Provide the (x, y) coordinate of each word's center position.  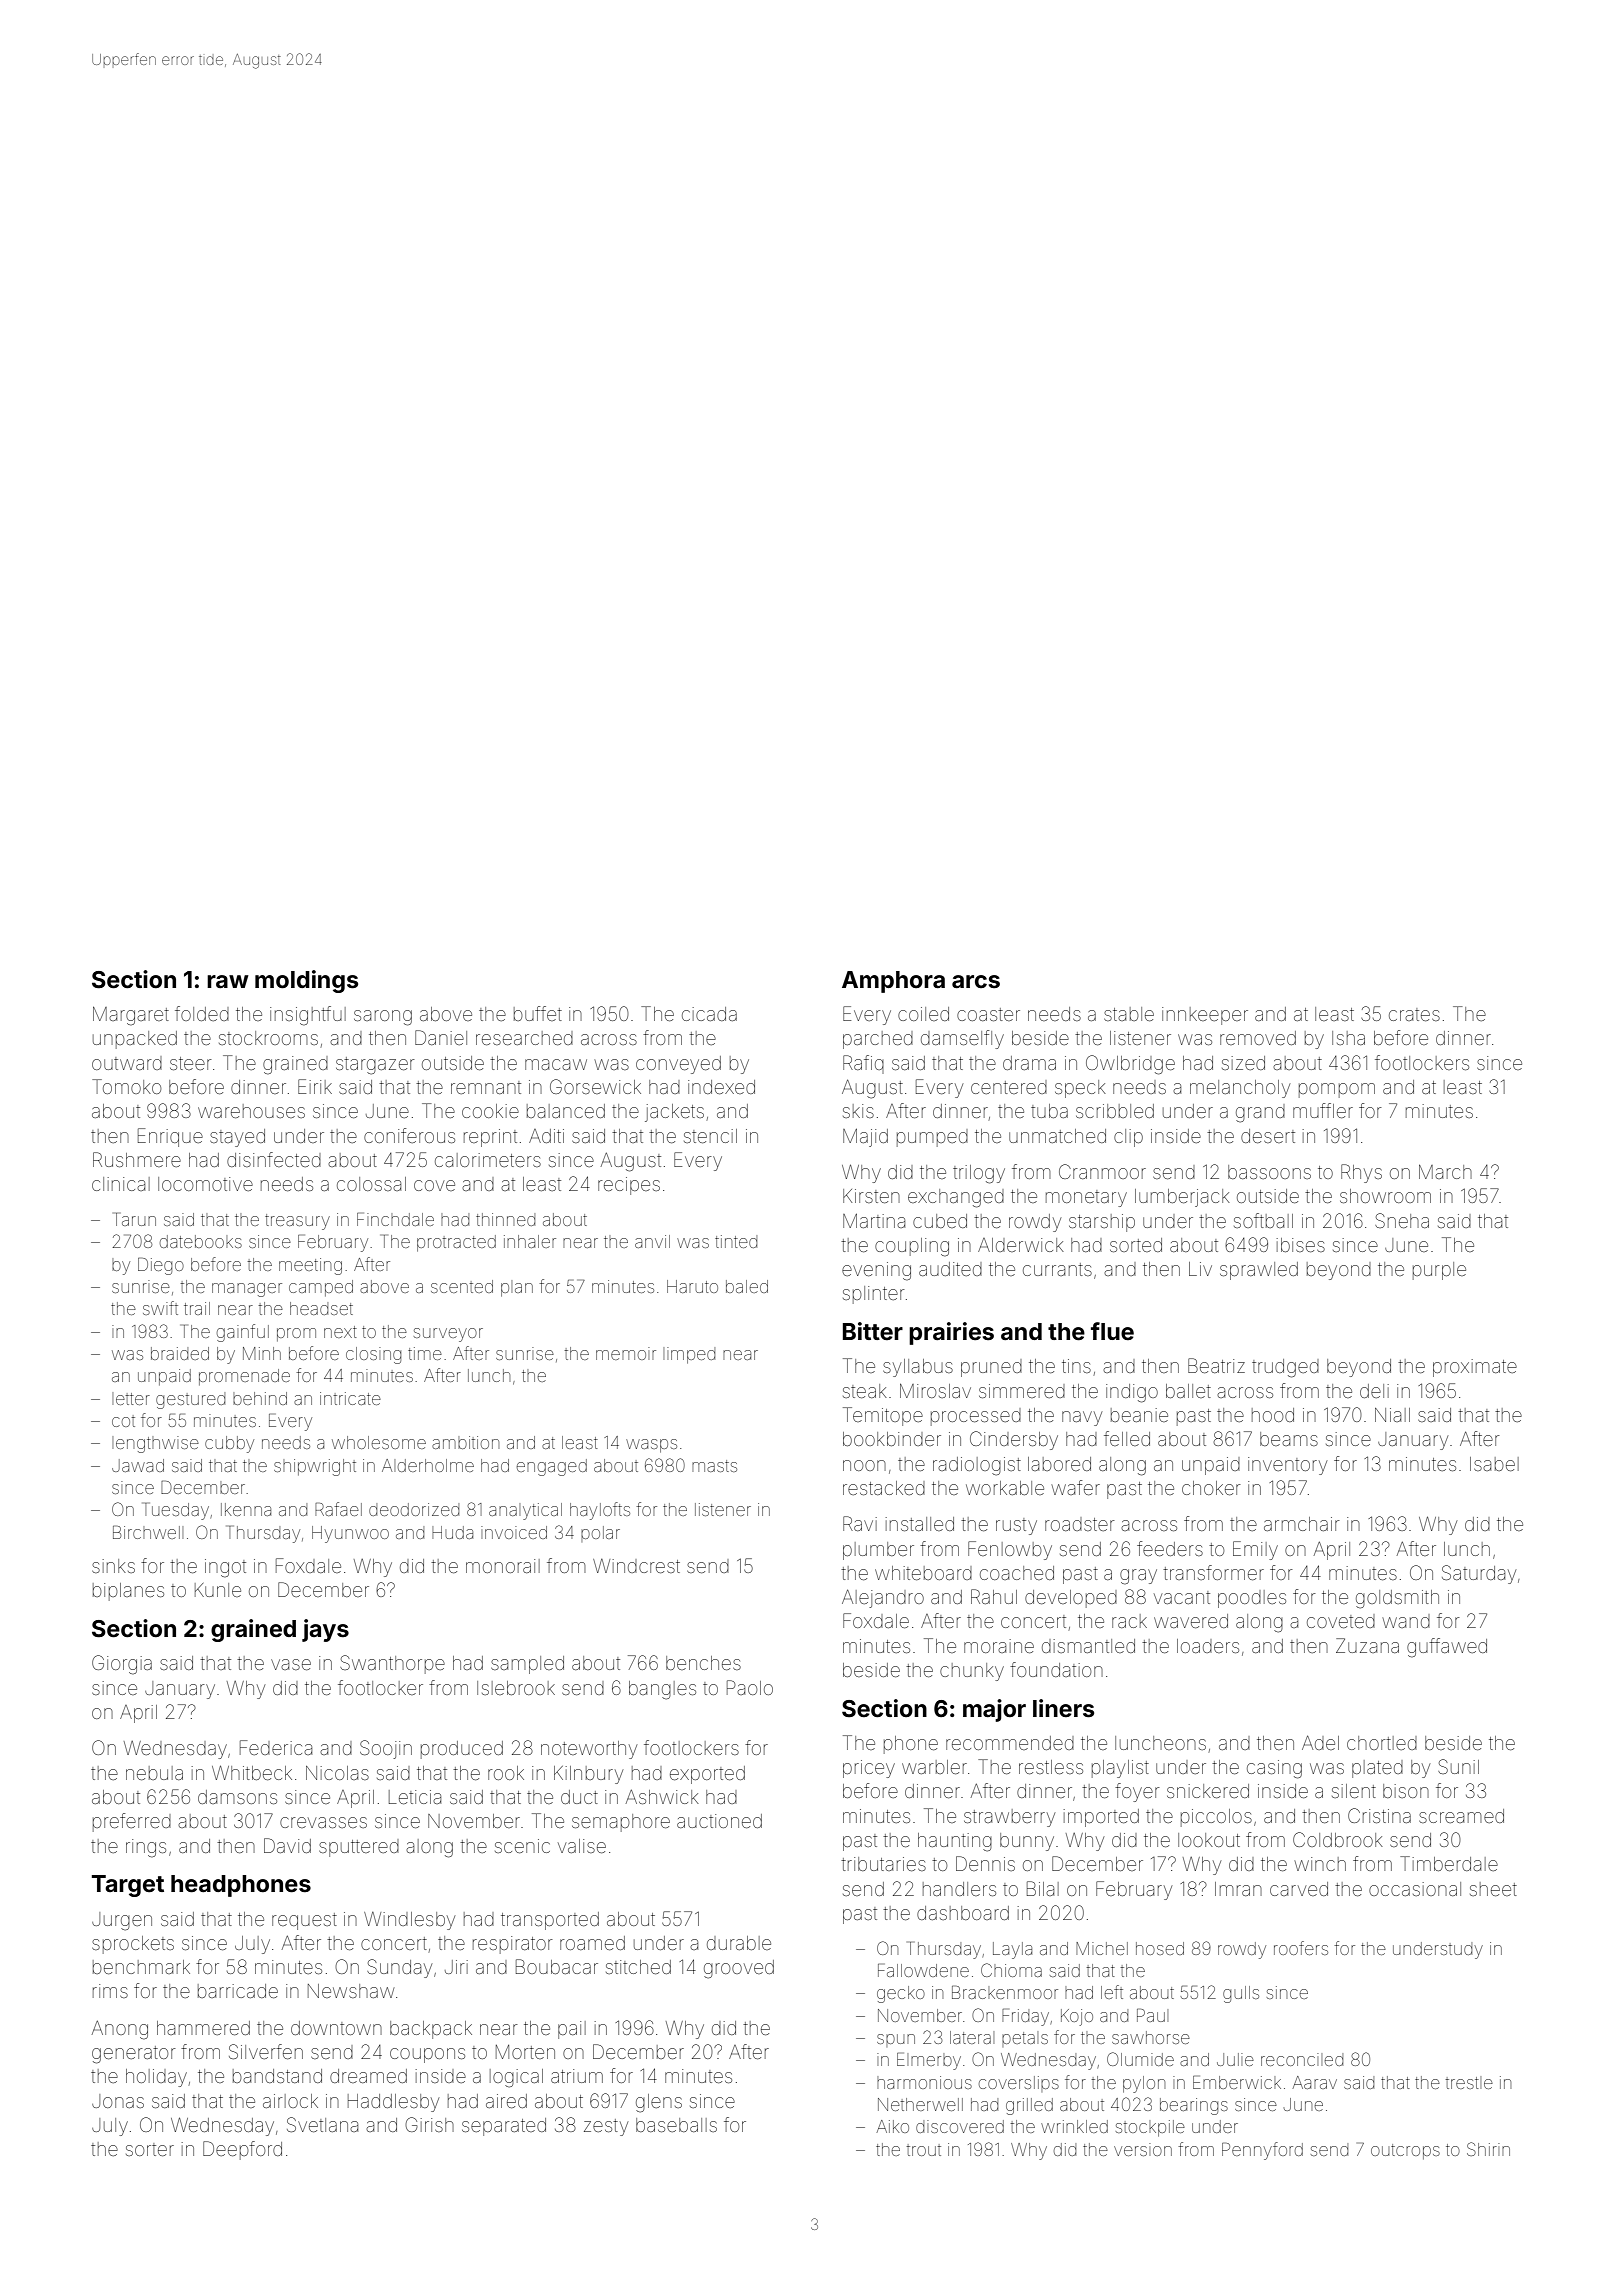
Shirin (1488, 2149)
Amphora (893, 982)
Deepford (242, 2150)
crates (1414, 1014)
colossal (371, 1184)
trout (923, 2150)
